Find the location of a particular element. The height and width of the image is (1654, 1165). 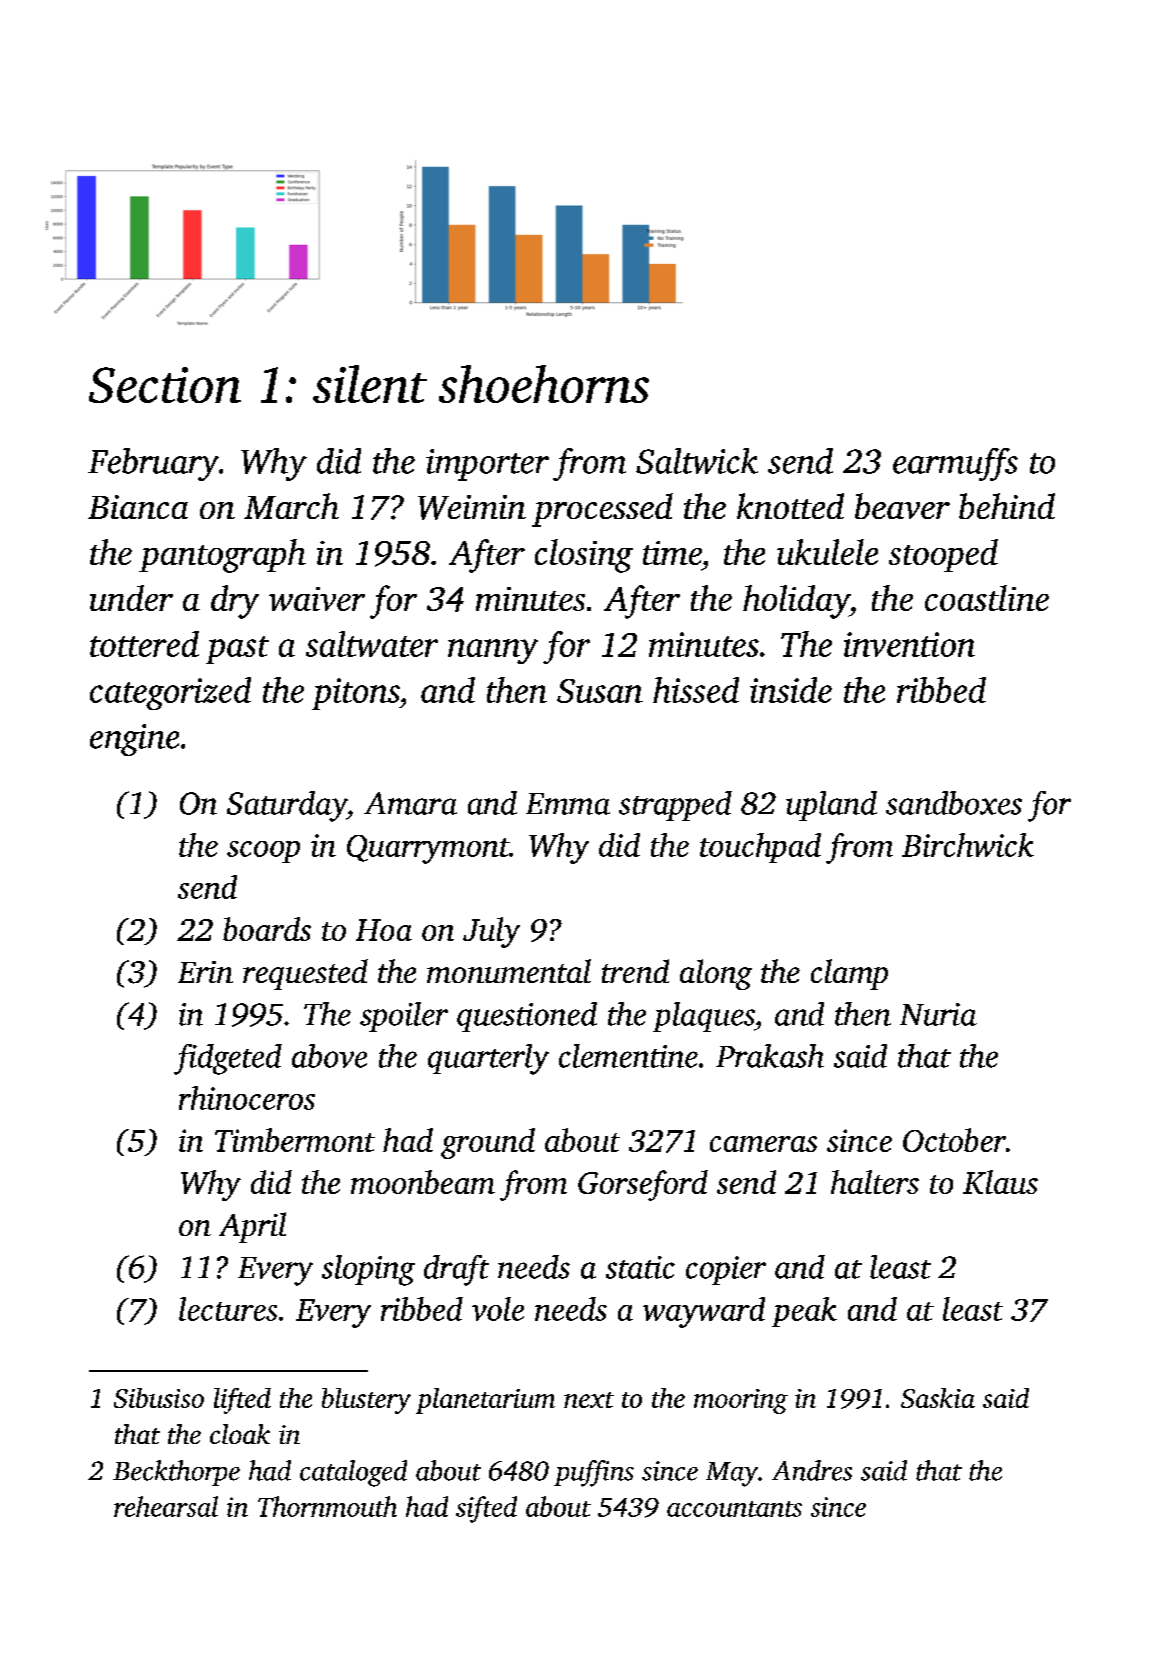

lectures is located at coordinates (228, 1309).
